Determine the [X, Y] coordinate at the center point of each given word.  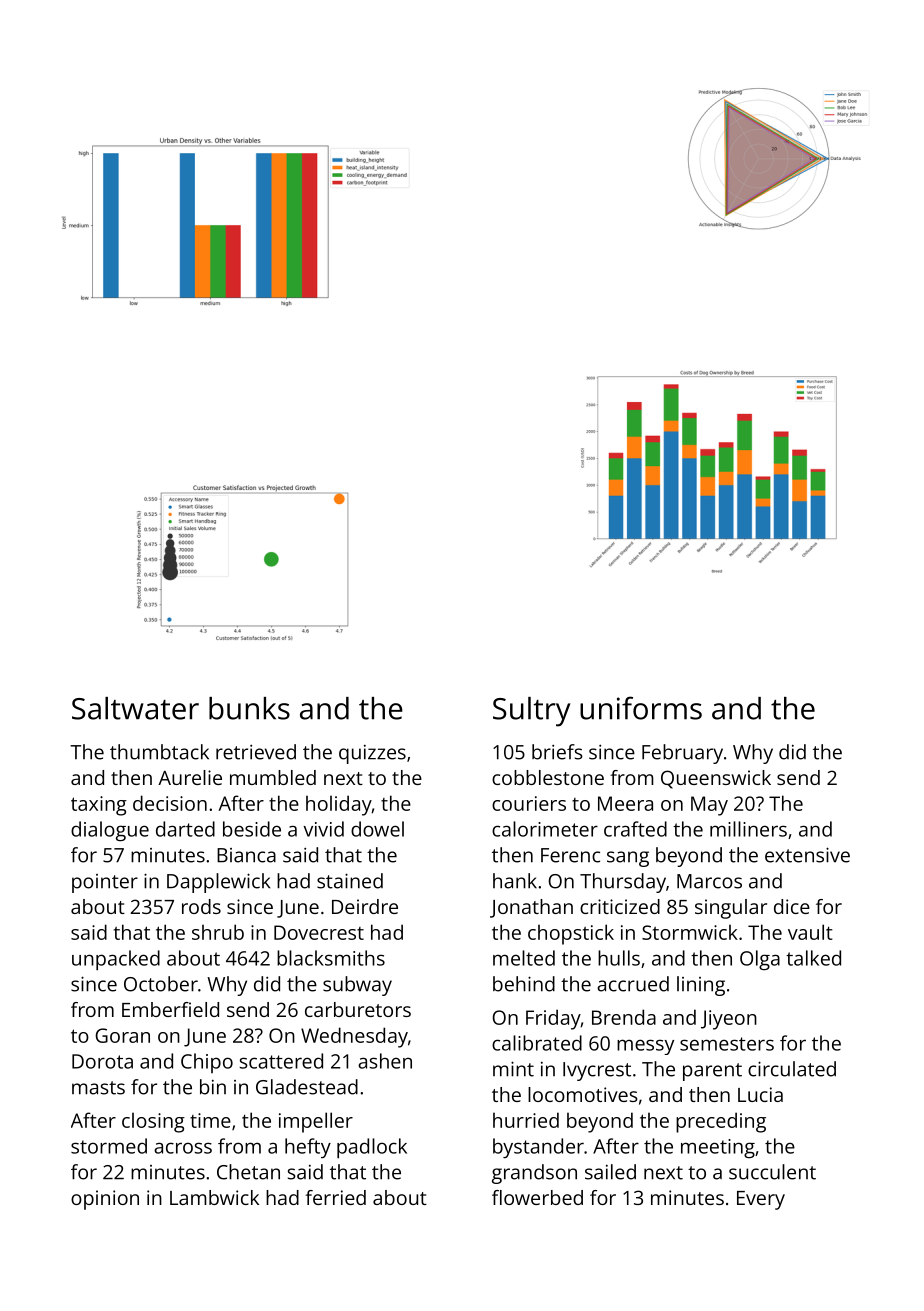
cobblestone [548, 777]
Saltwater [135, 708]
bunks [249, 708]
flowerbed [537, 1197]
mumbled [273, 777]
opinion [105, 1200]
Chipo [207, 1063]
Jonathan [531, 908]
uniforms [641, 708]
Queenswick [716, 779]
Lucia [760, 1094]
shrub [218, 932]
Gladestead [307, 1087]
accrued [633, 984]
